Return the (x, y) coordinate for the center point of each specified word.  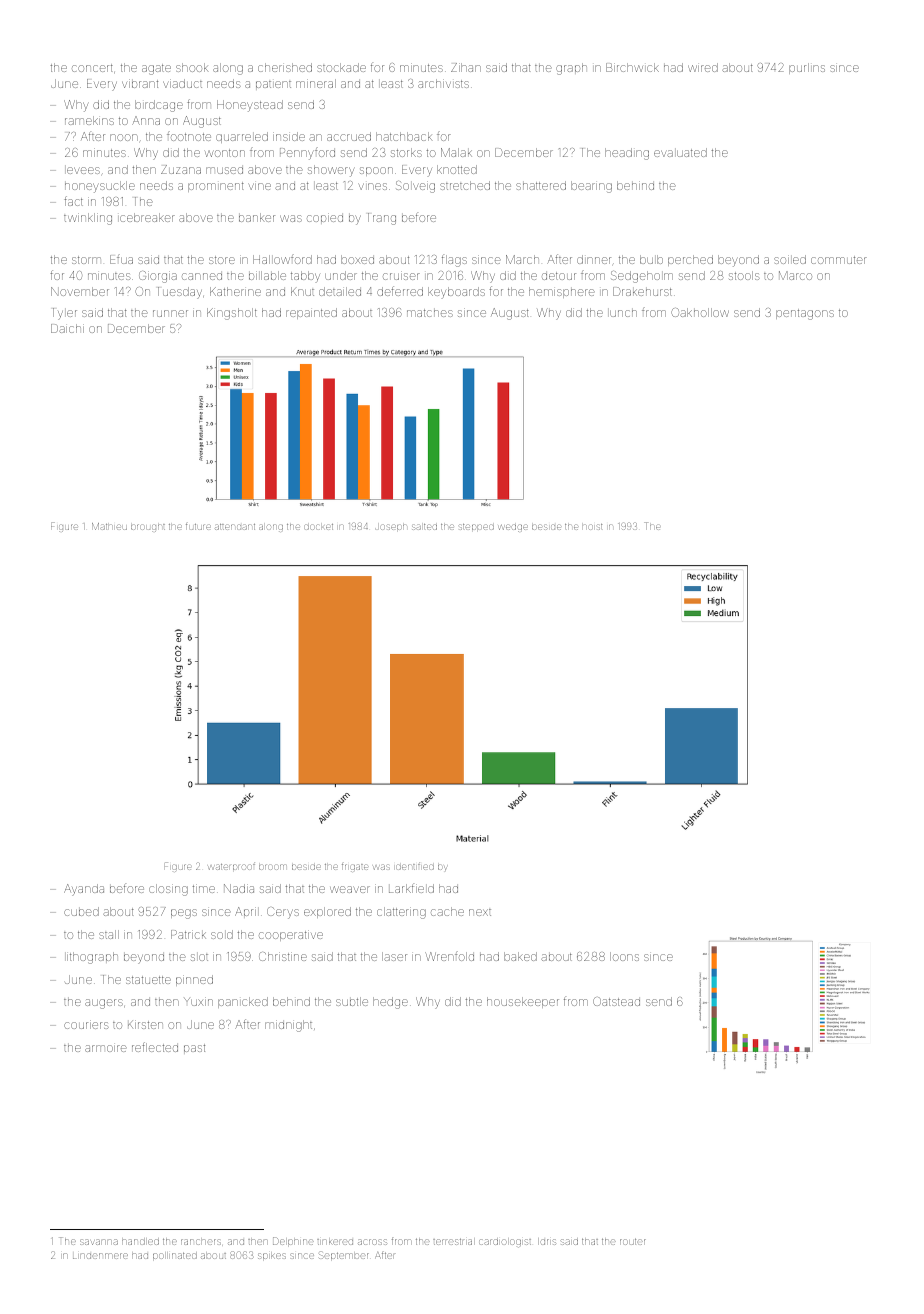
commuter (839, 260)
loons (624, 956)
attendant (235, 527)
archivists (443, 83)
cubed (81, 911)
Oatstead (616, 1001)
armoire (106, 1048)
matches (430, 313)
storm (86, 260)
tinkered (335, 1242)
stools (744, 275)
